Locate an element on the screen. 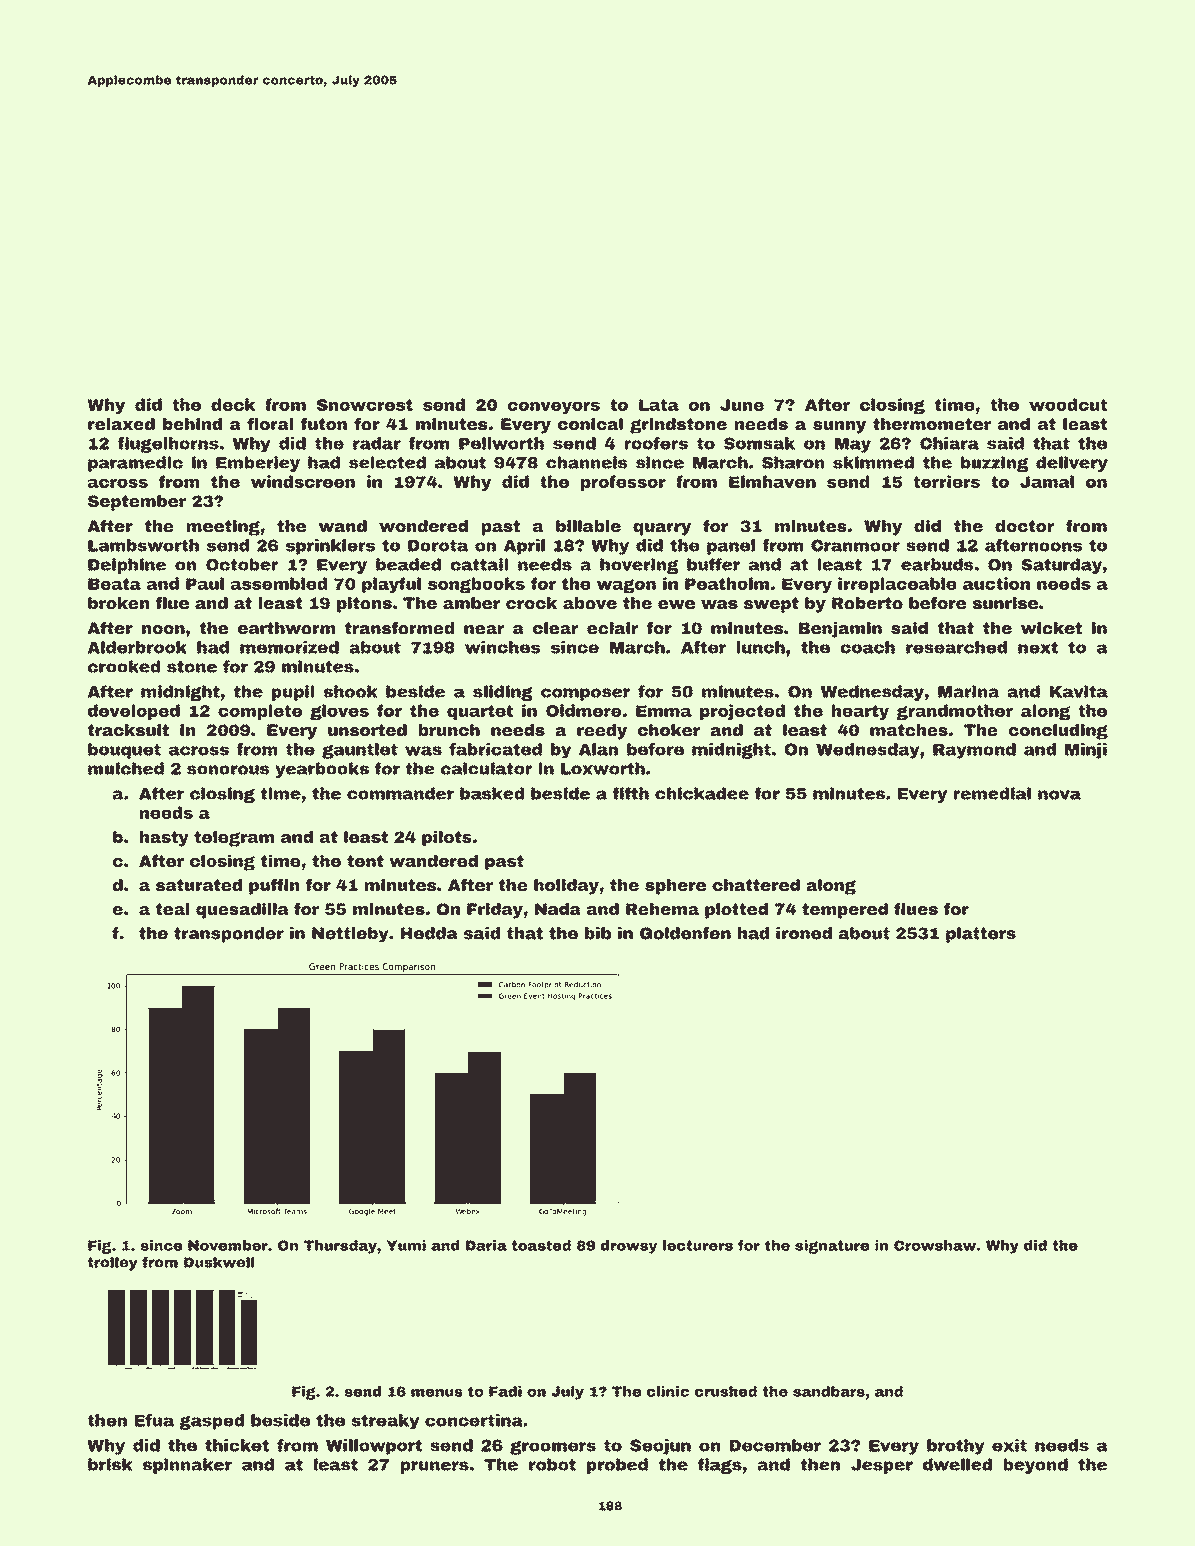 This screenshot has height=1546, width=1195. amber is located at coordinates (471, 603).
